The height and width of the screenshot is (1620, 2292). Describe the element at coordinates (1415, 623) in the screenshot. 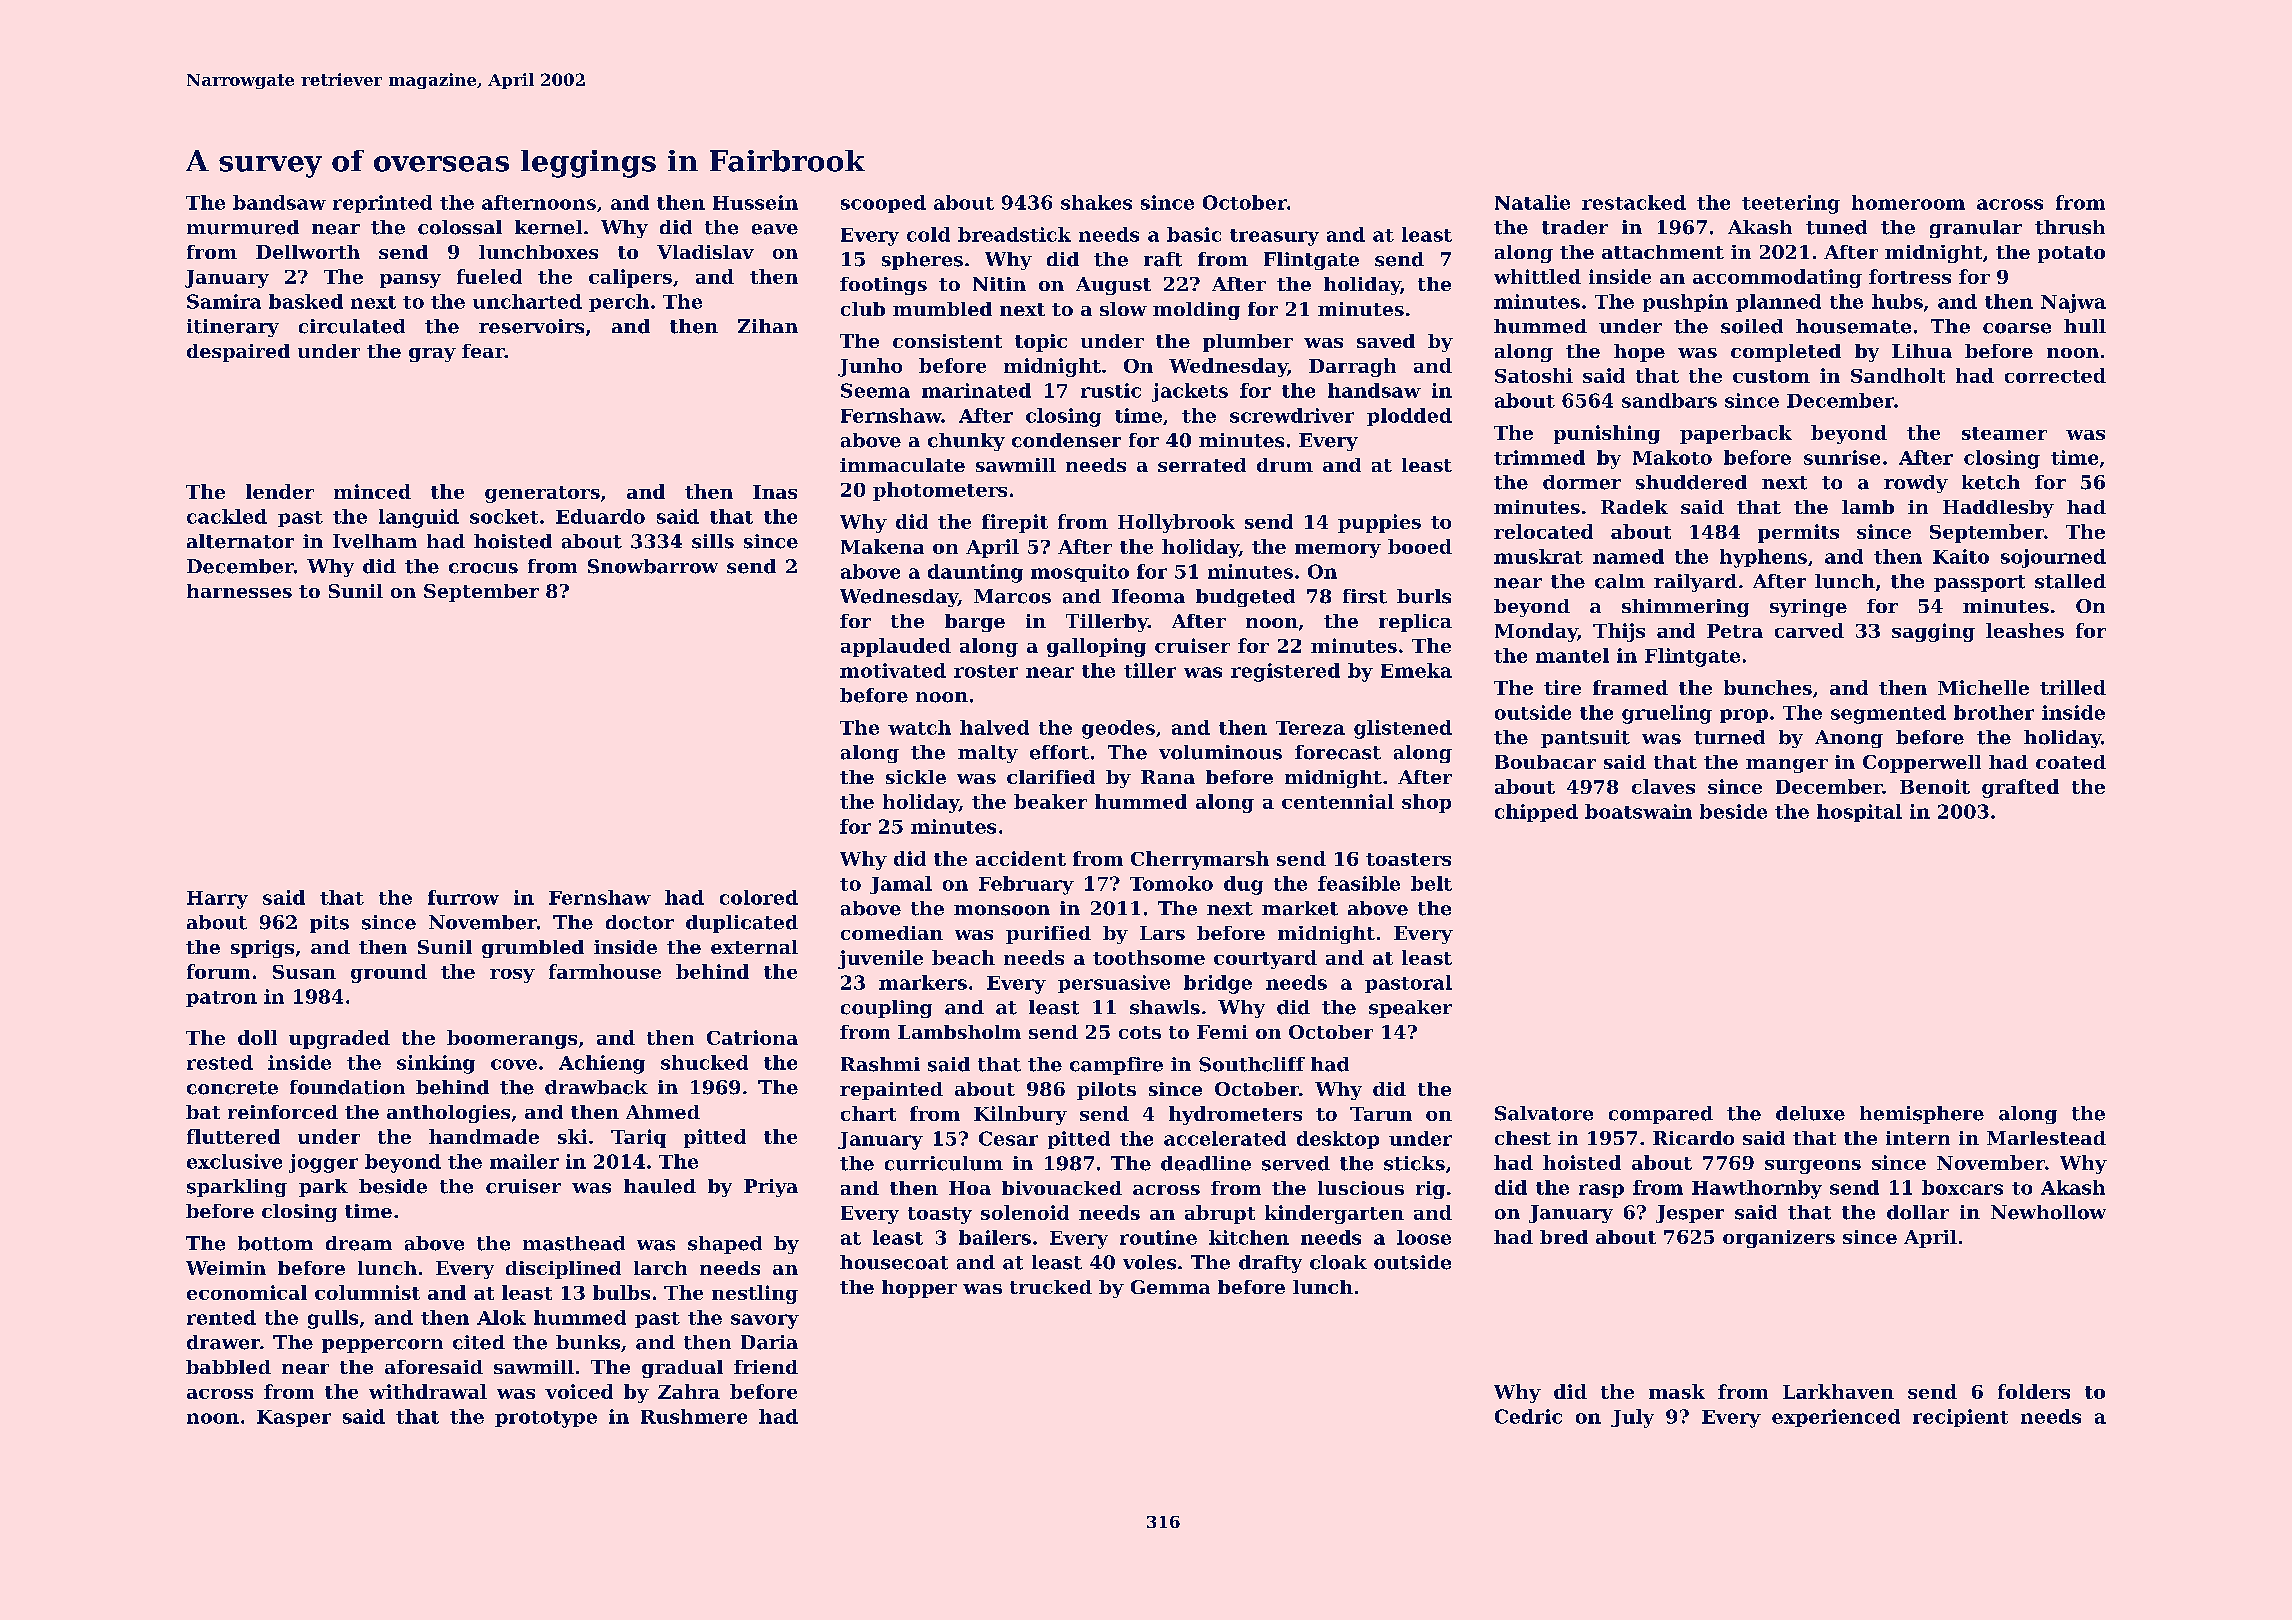

I see `replica` at that location.
